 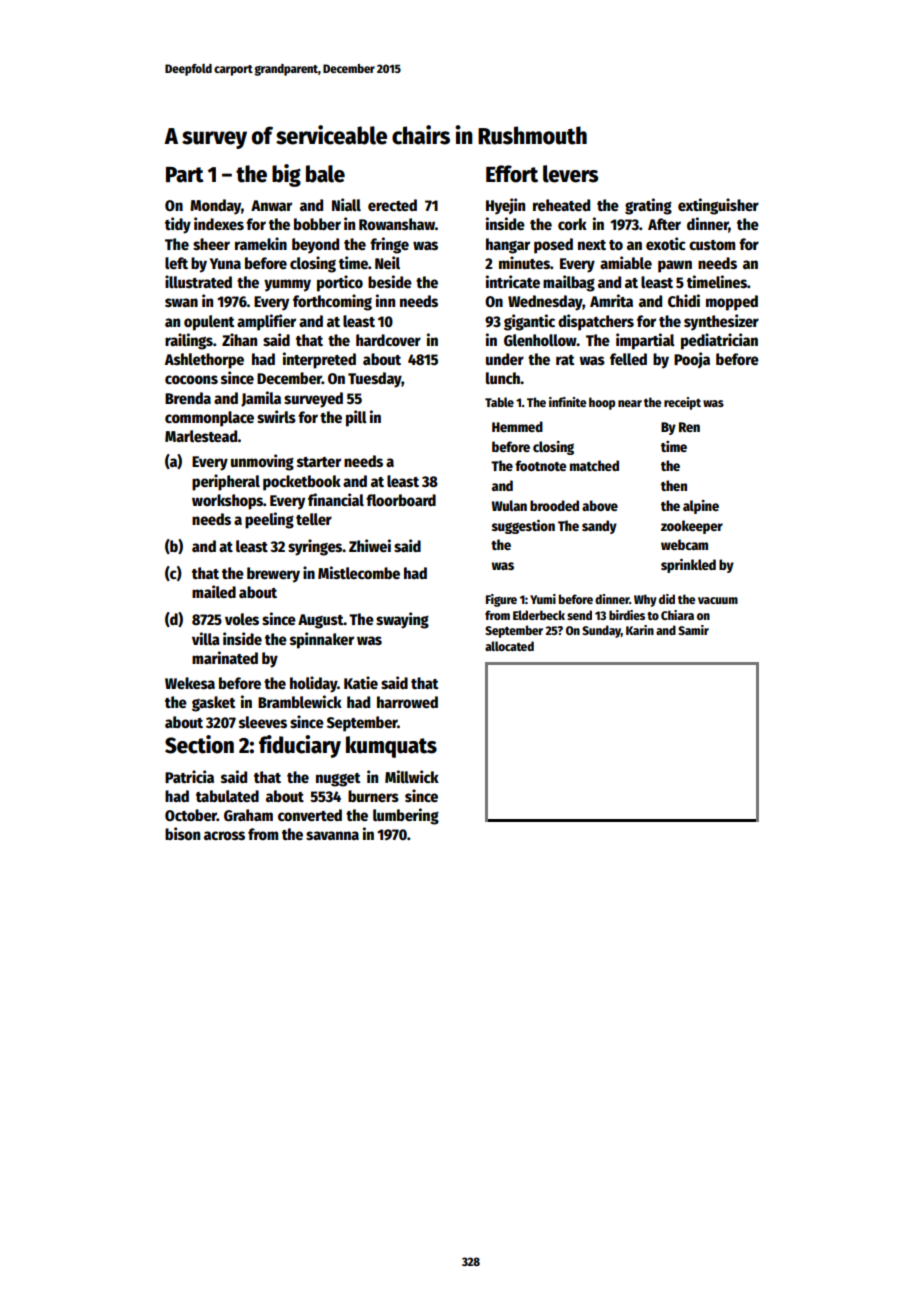 What do you see at coordinates (266, 322) in the page?
I see `amplifier` at bounding box center [266, 322].
